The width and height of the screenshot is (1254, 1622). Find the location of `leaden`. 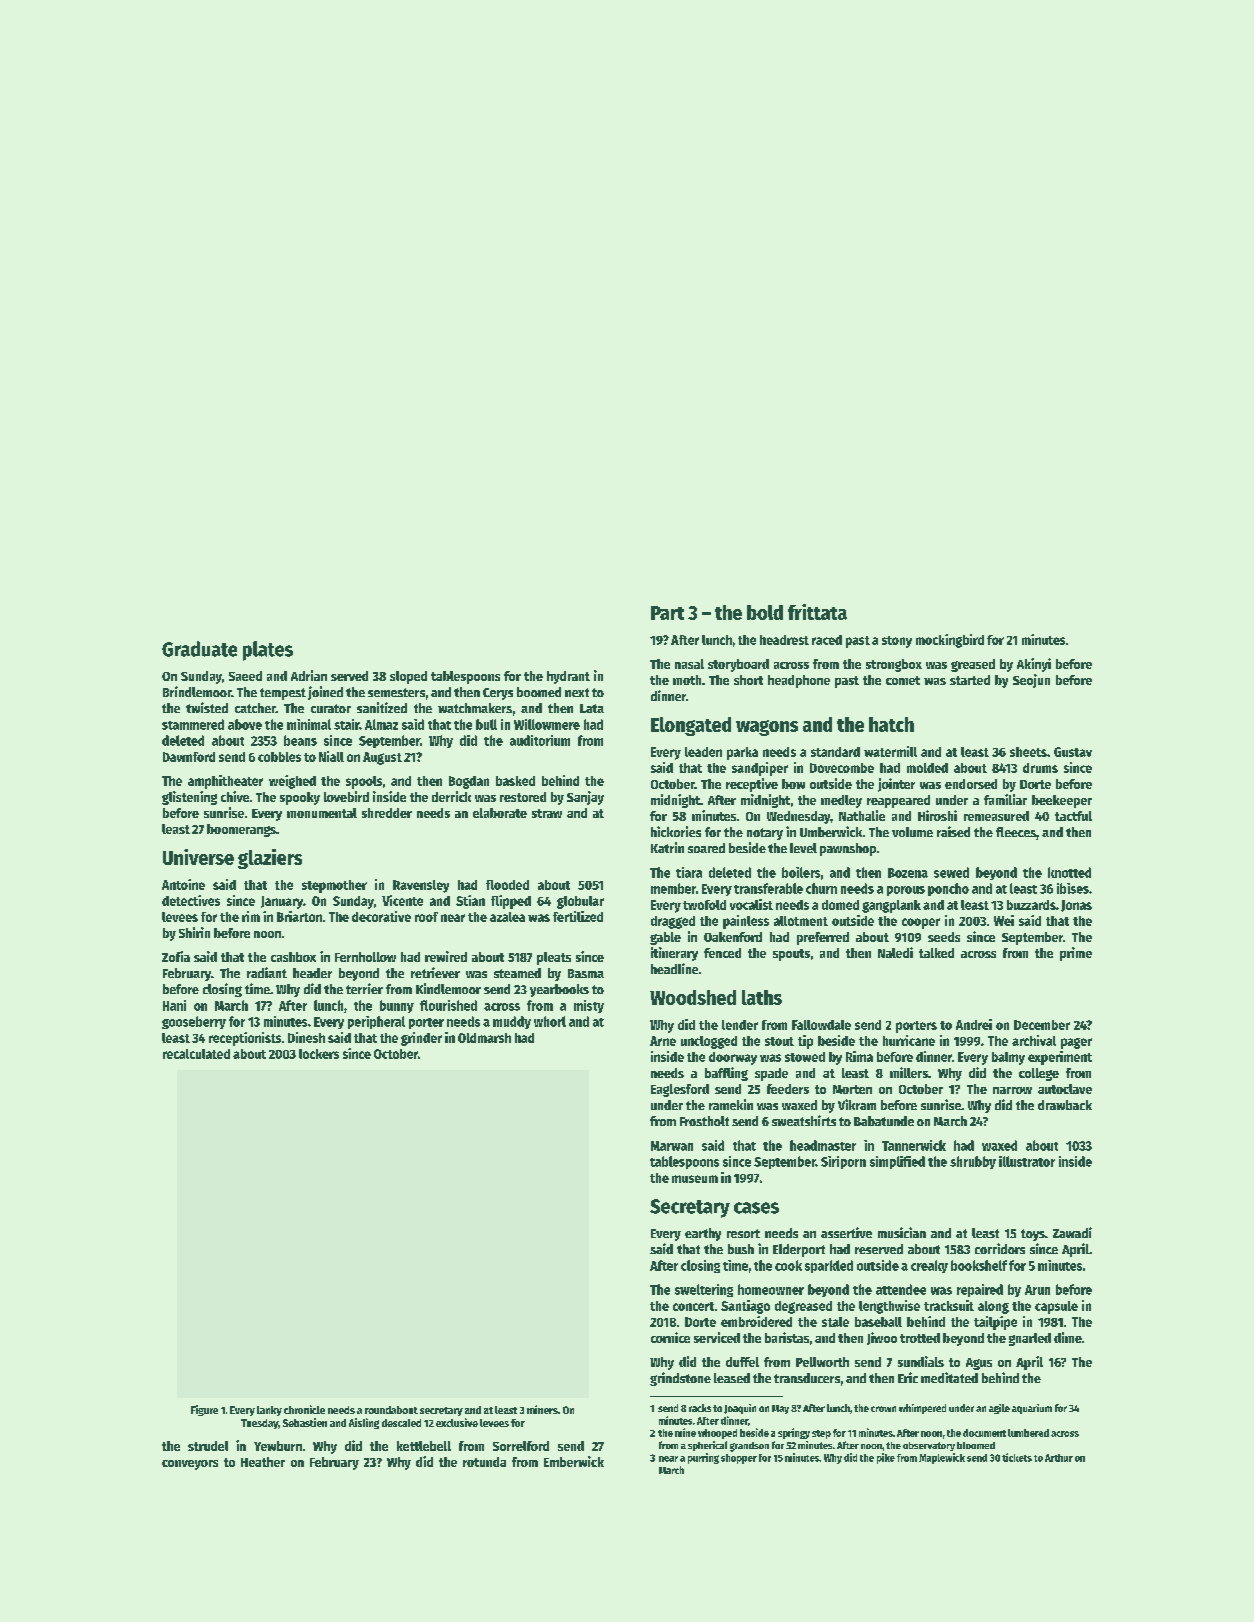

leaden is located at coordinates (703, 752).
